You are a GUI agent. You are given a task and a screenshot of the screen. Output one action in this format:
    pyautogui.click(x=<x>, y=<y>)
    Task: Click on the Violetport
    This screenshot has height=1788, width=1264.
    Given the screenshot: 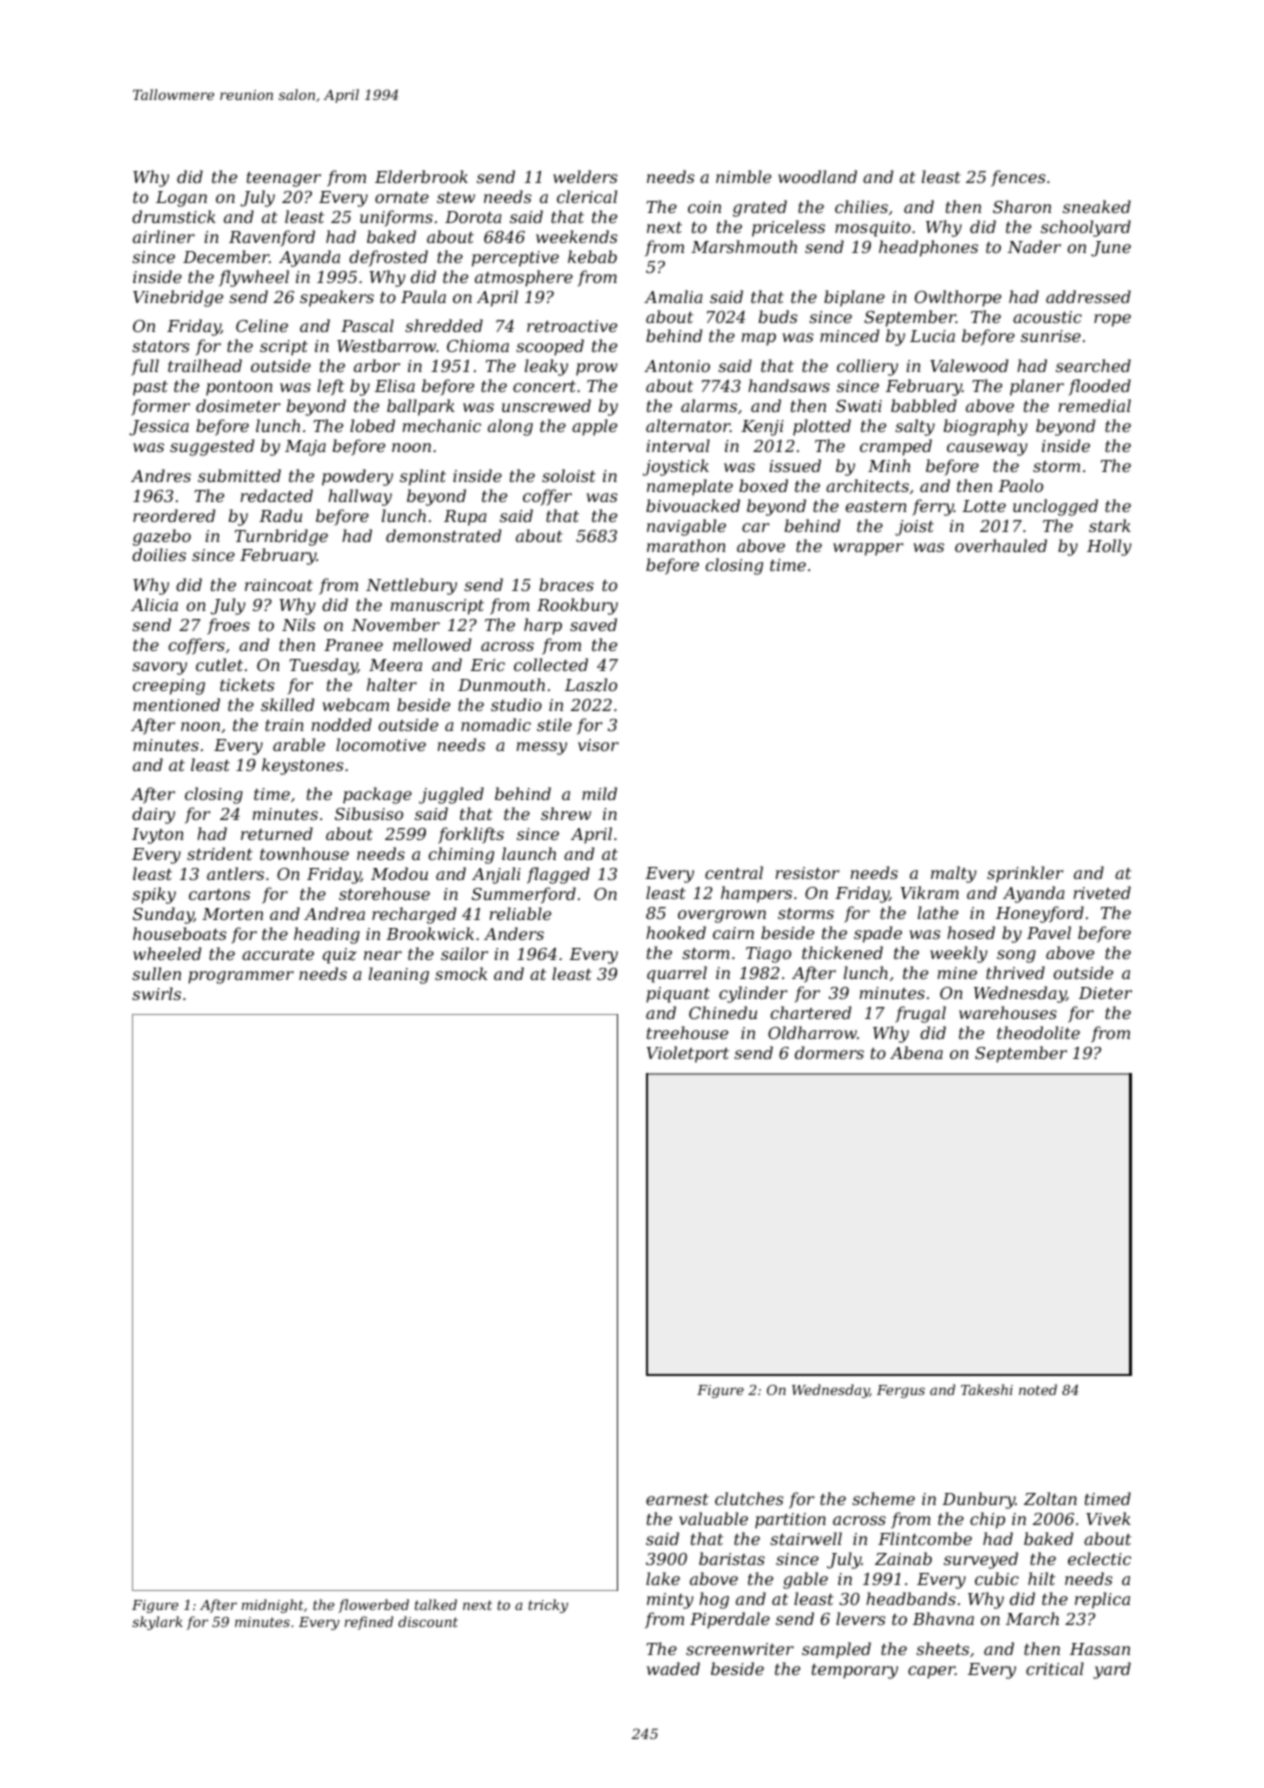 What is the action you would take?
    pyautogui.click(x=687, y=1054)
